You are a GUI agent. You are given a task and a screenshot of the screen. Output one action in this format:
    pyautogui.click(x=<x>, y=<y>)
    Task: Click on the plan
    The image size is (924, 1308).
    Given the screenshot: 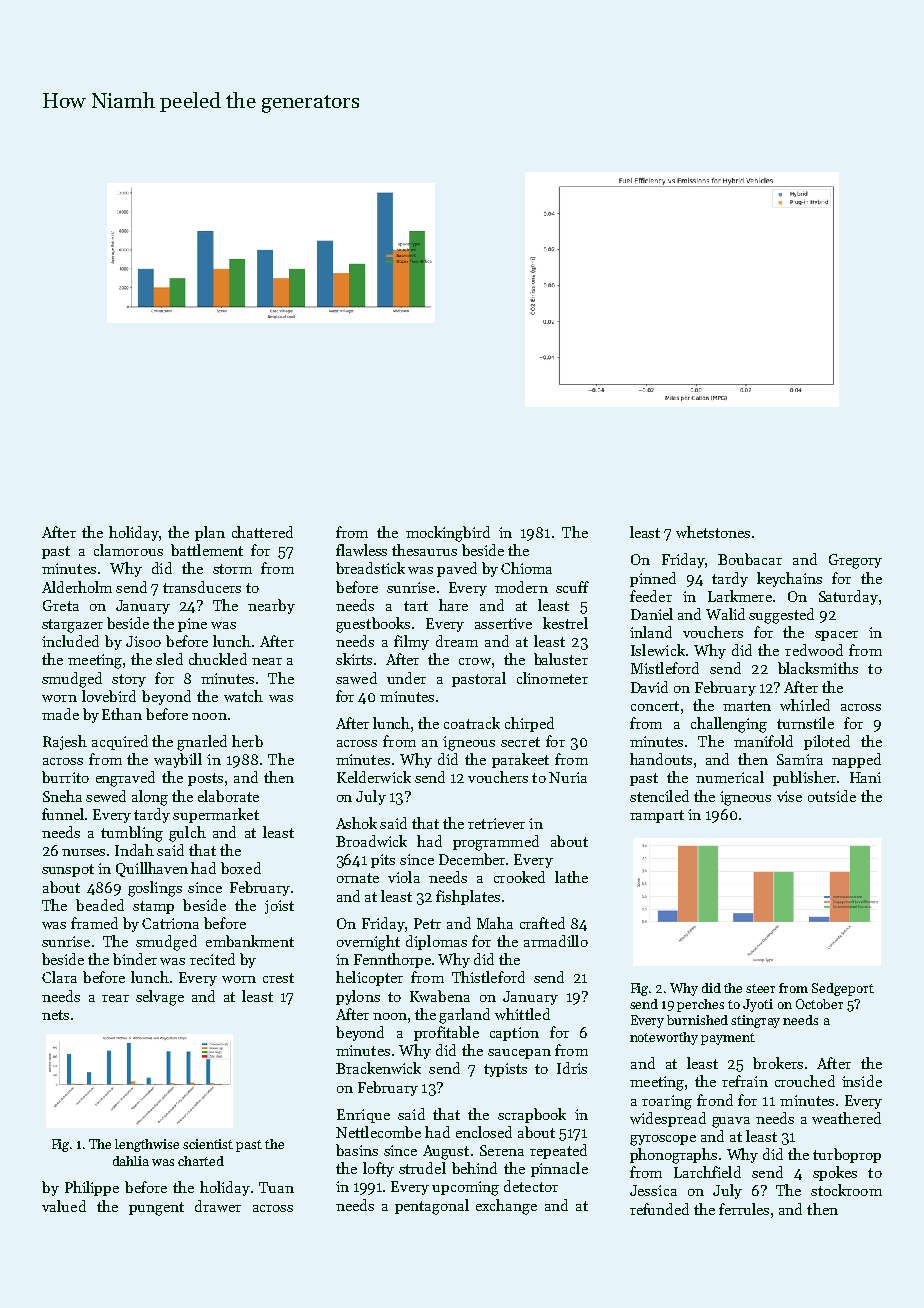 What is the action you would take?
    pyautogui.click(x=210, y=533)
